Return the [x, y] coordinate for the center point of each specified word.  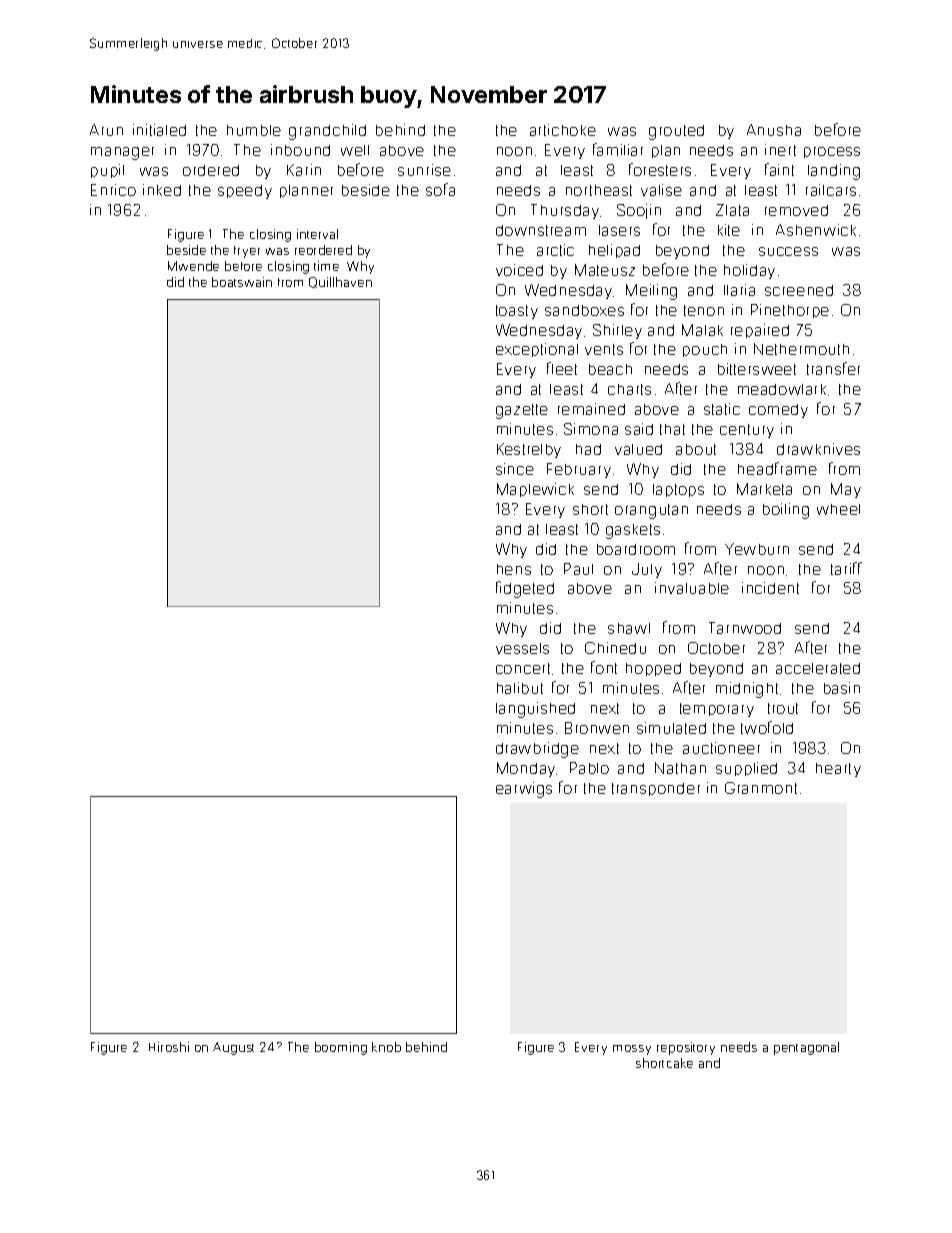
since [515, 469]
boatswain [242, 282]
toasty [517, 312]
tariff [846, 568]
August [233, 1048]
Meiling [651, 292]
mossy [632, 1050]
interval [317, 234]
